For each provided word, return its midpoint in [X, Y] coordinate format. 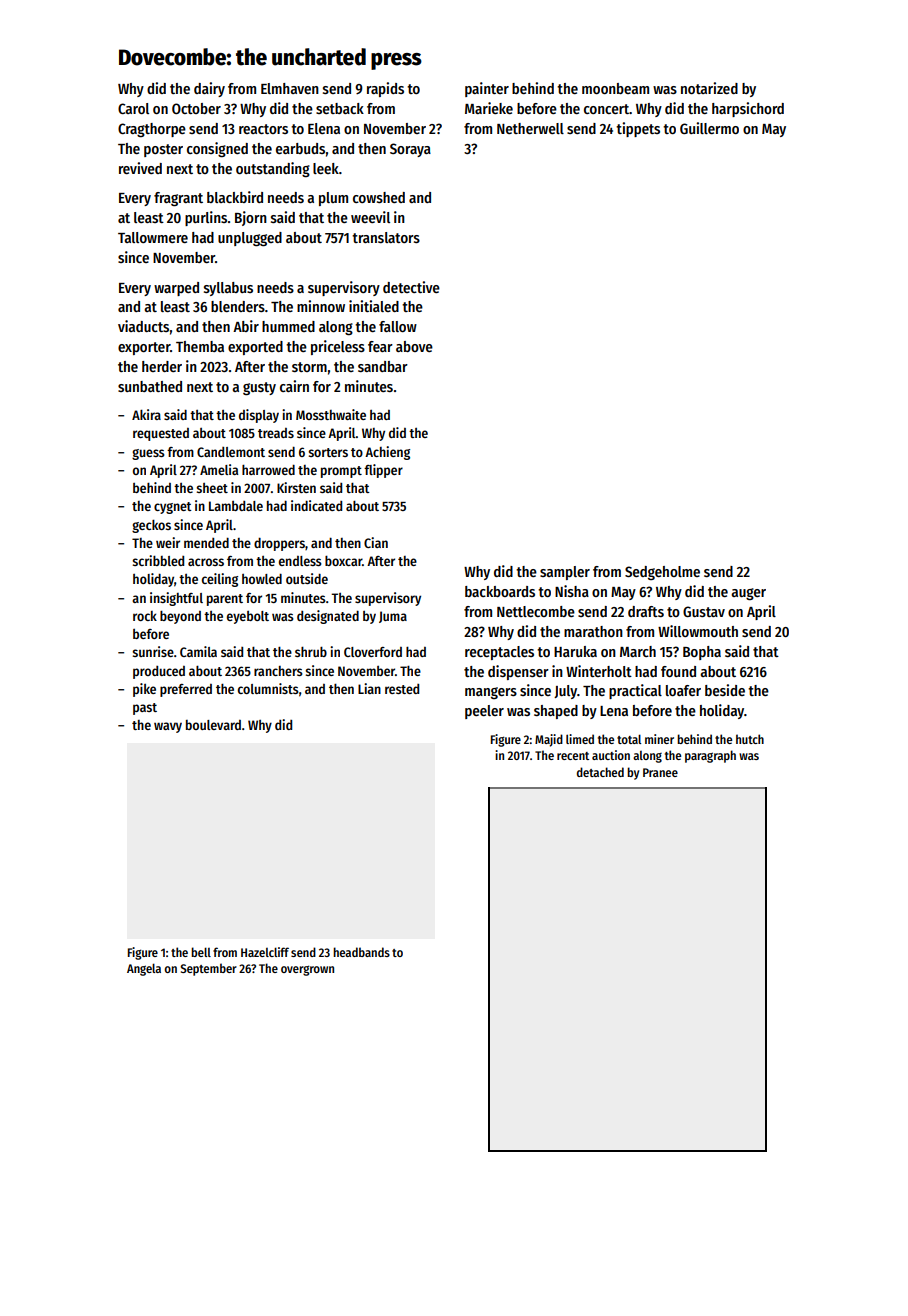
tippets [638, 129]
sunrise [153, 651]
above [414, 346]
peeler [484, 712]
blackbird [235, 197]
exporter [144, 348]
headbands [361, 952]
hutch [750, 739]
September [208, 969]
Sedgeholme [662, 573]
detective [411, 287]
